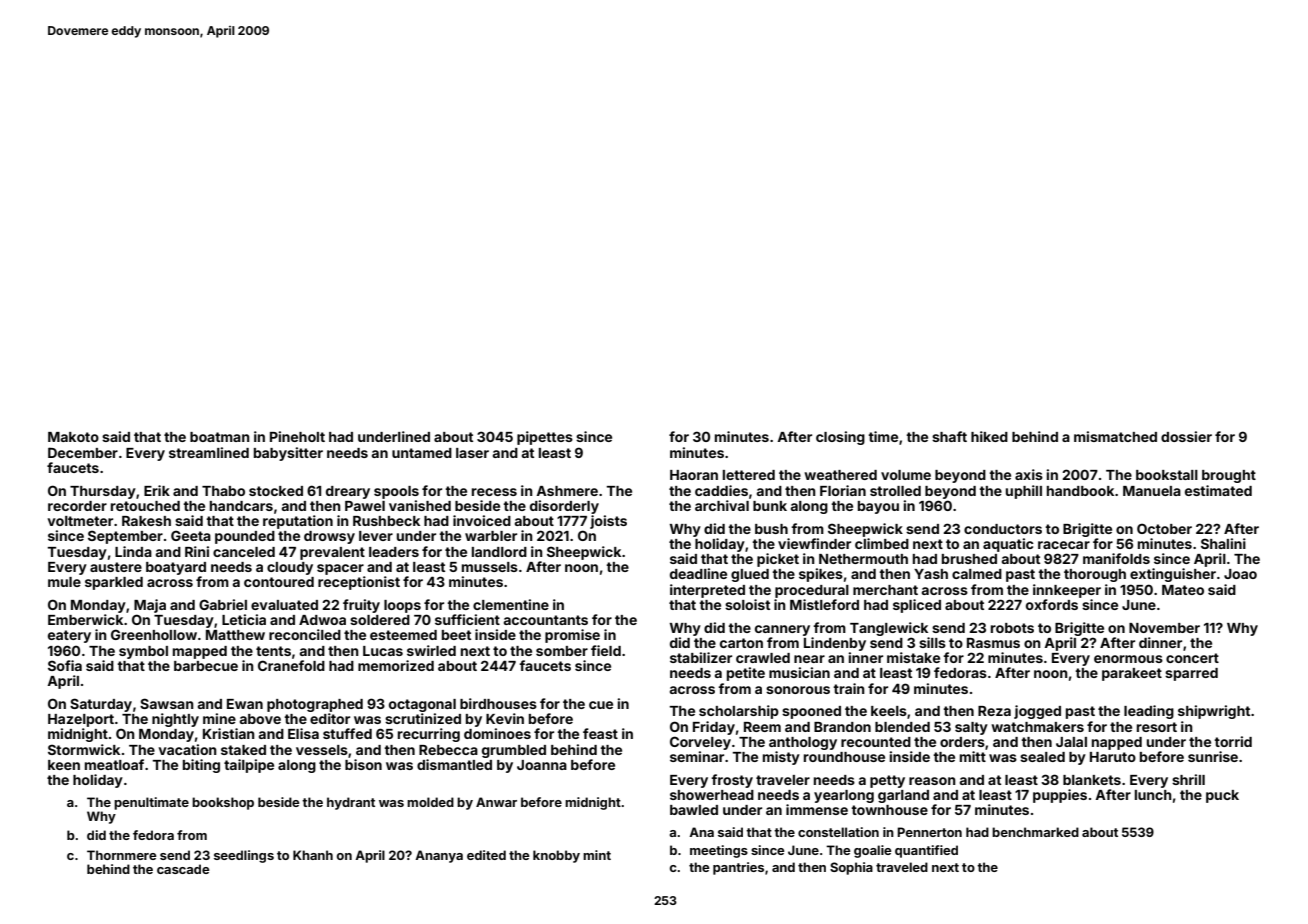  Describe the element at coordinates (1233, 741) in the screenshot. I see `torrid` at that location.
